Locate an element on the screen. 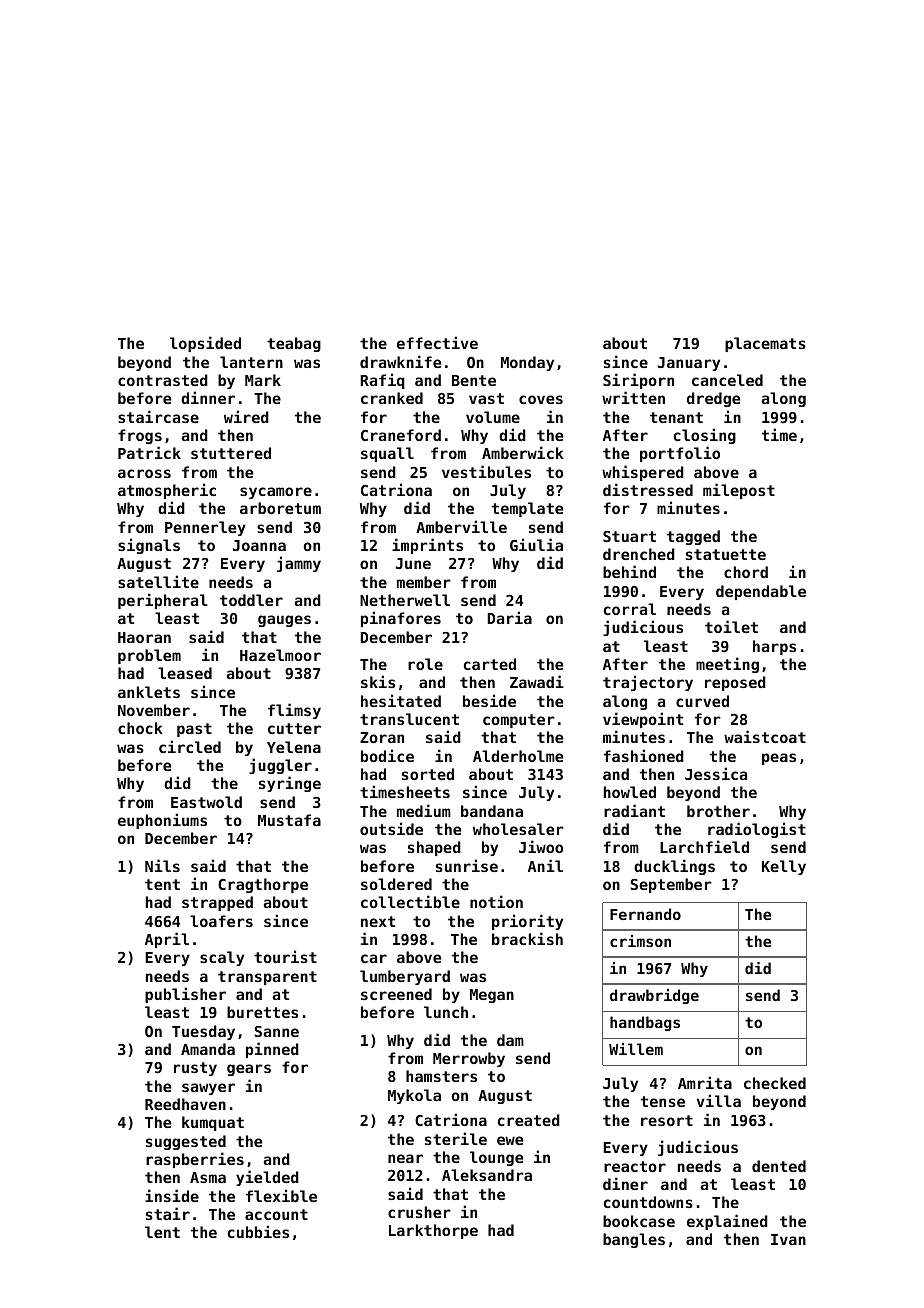 The height and width of the screenshot is (1308, 924). signals is located at coordinates (149, 546).
